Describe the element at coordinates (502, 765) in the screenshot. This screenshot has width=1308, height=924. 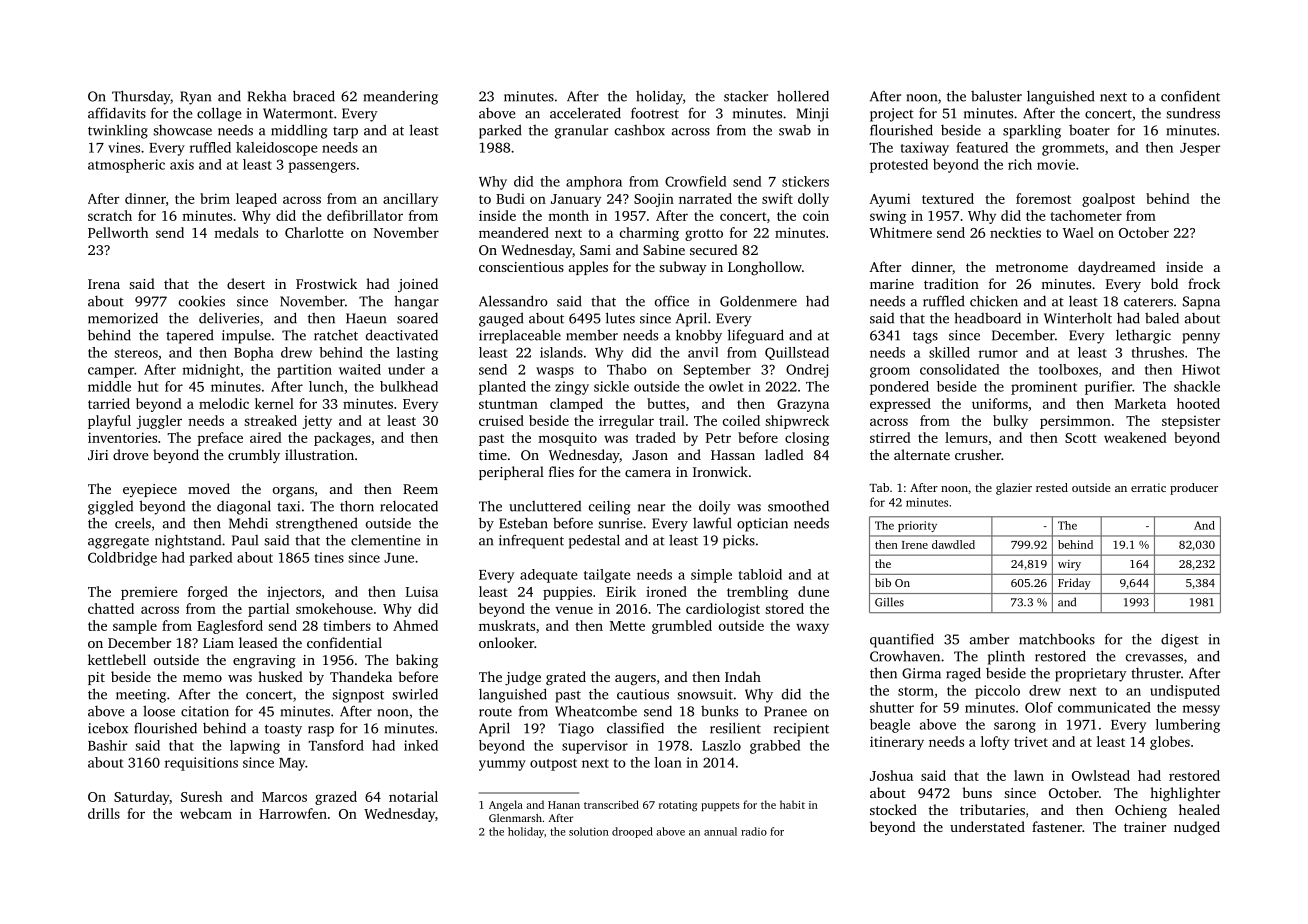
I see `yummy` at that location.
